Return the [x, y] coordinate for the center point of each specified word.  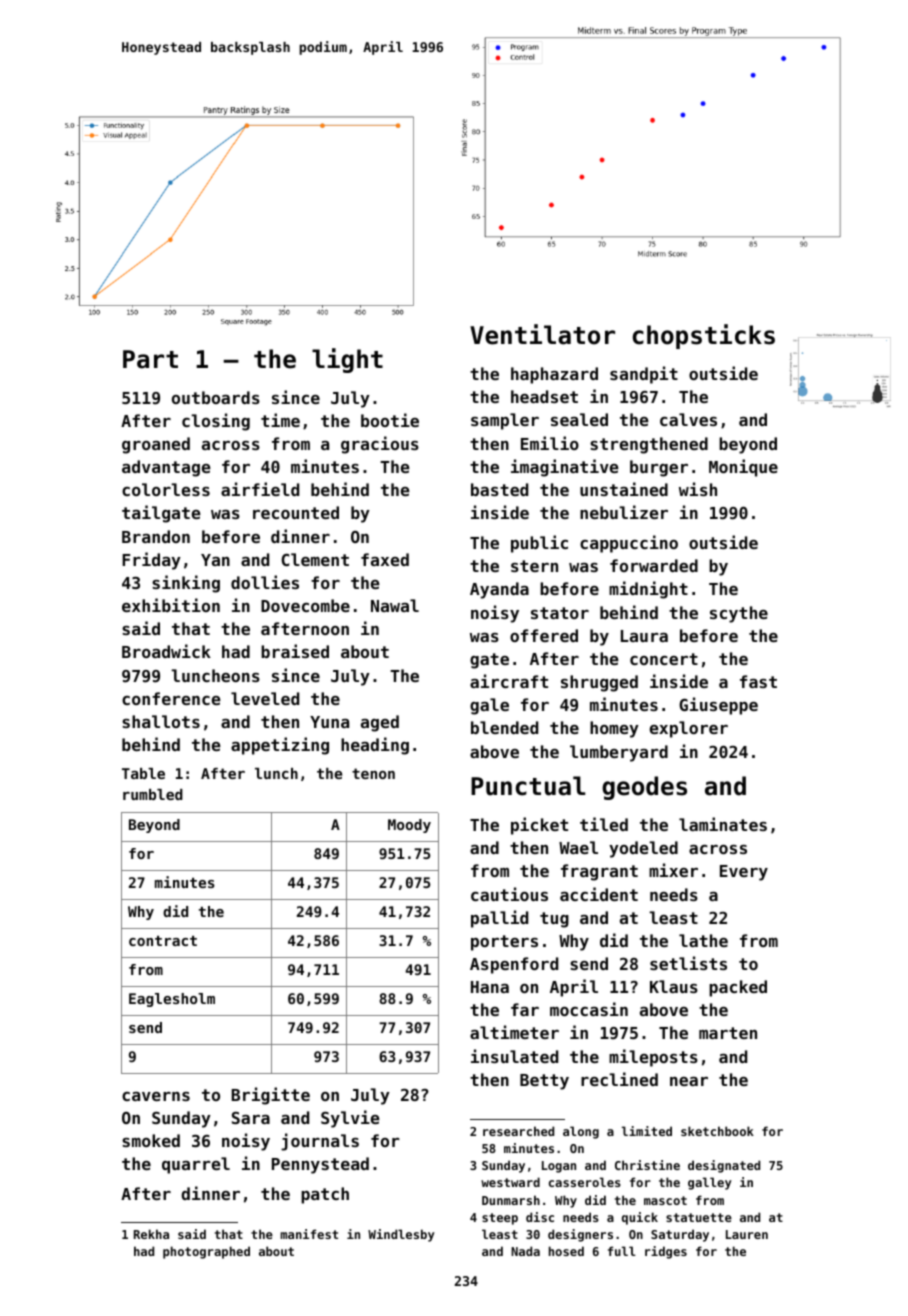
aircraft [509, 681]
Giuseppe [718, 706]
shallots [161, 721]
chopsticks [704, 336]
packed [738, 988]
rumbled [153, 794]
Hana [490, 987]
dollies [265, 582]
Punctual [528, 786]
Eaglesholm [172, 1000]
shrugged [599, 683]
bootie [390, 420]
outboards [216, 397]
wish [698, 489]
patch [325, 1195]
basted [499, 489]
